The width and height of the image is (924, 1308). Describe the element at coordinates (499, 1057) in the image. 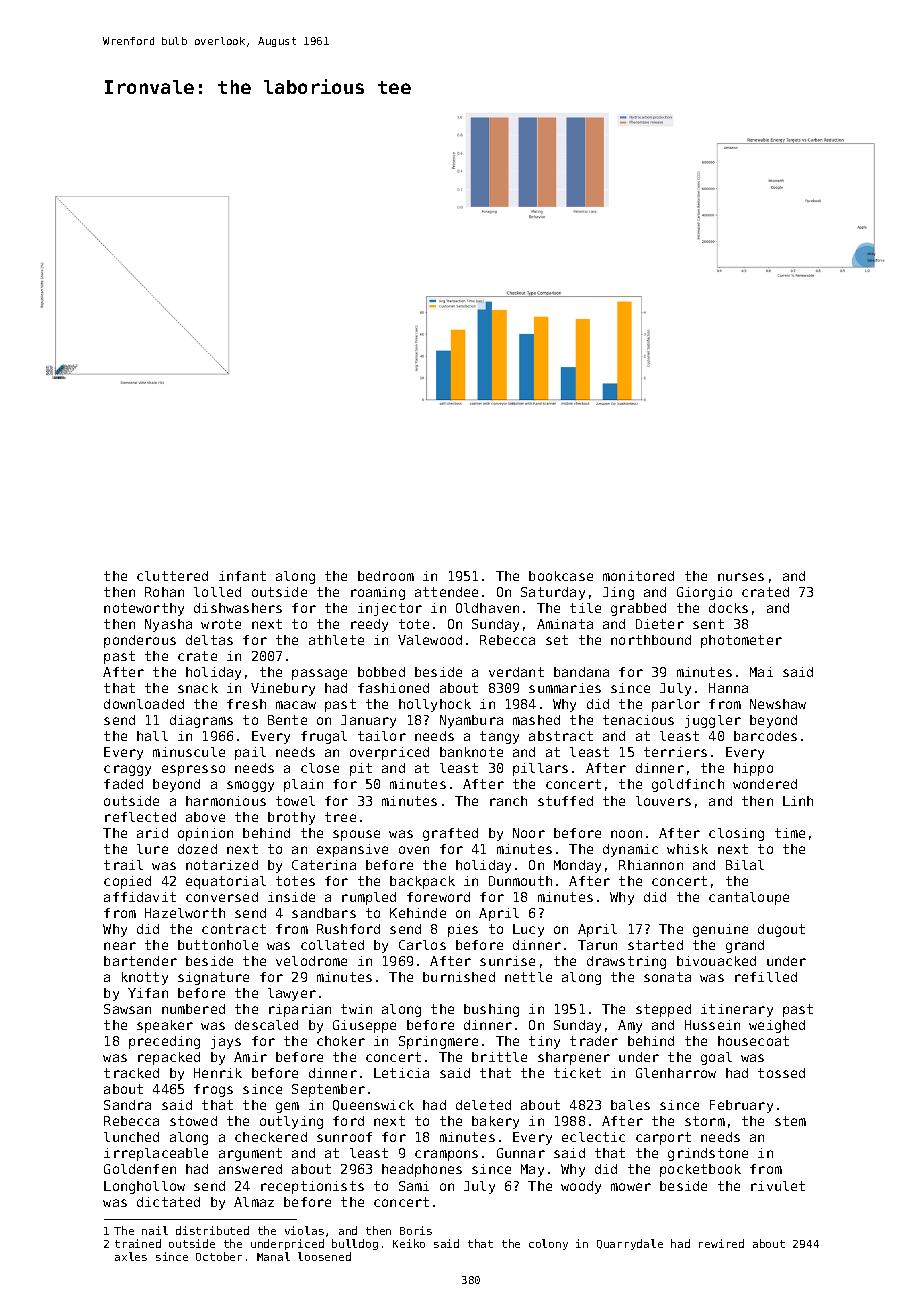

I see `brittle` at that location.
